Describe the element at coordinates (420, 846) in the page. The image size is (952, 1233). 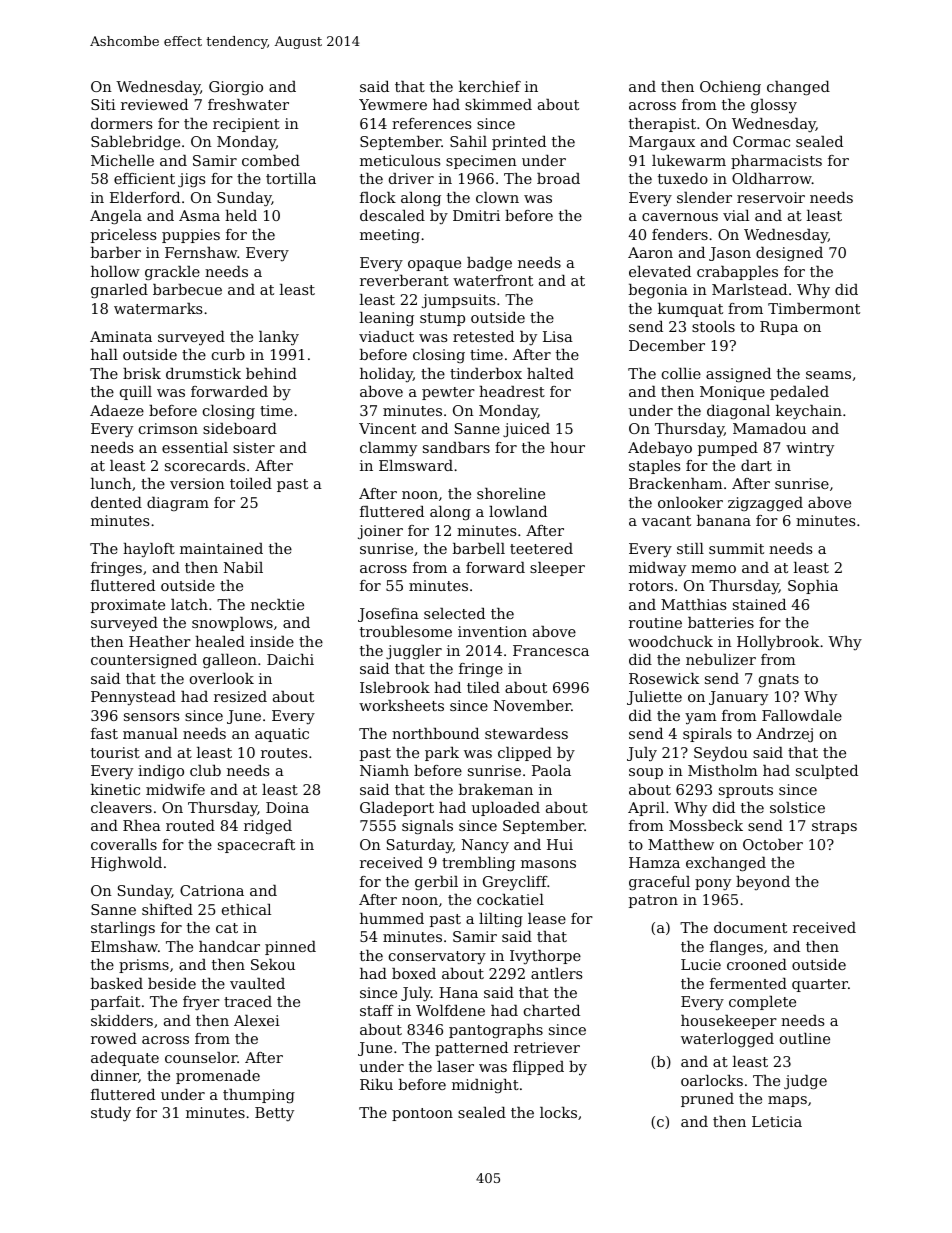
I see `Saturday` at that location.
